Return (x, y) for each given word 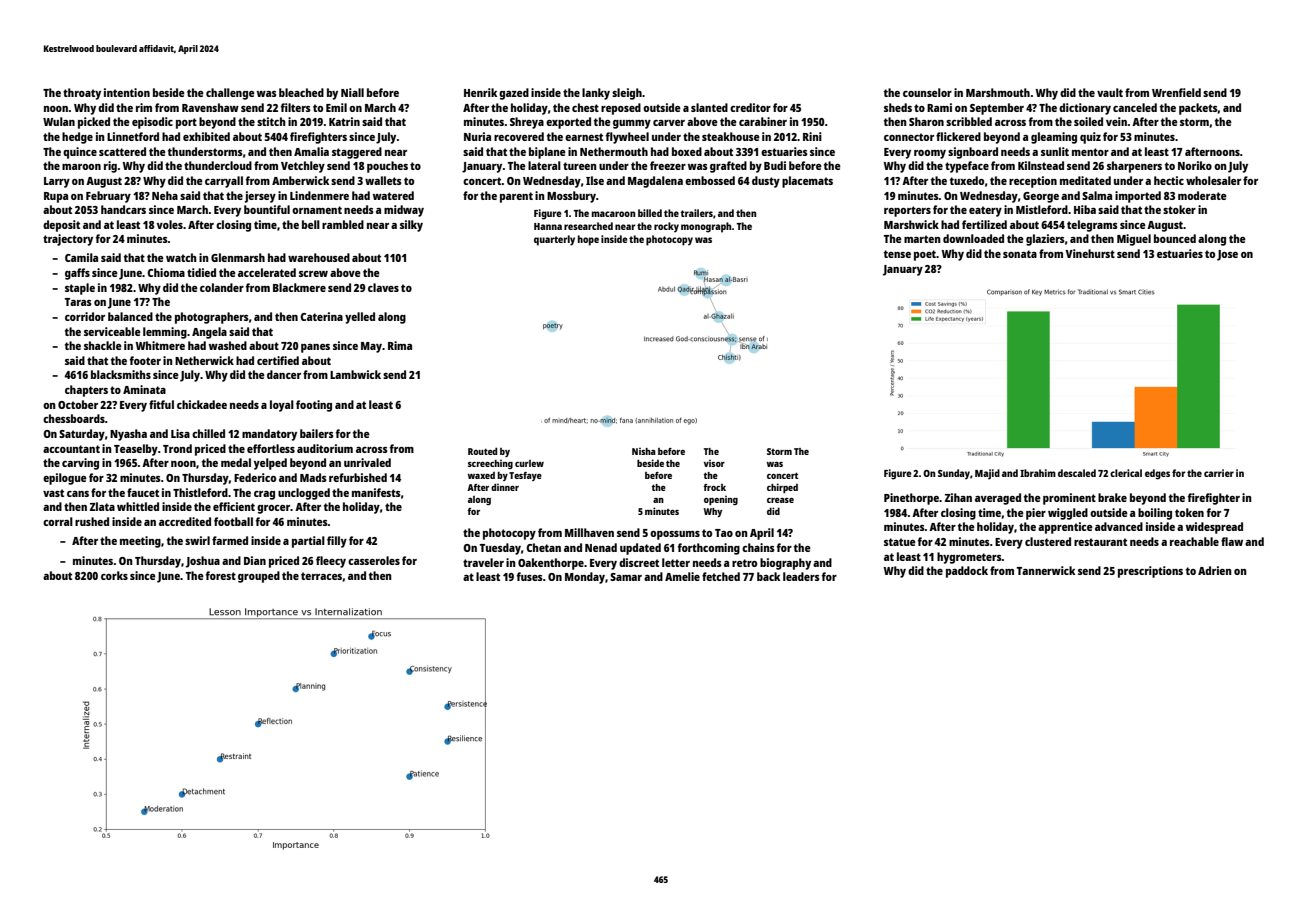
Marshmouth (998, 92)
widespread (1214, 528)
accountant (71, 449)
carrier (1219, 473)
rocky (666, 227)
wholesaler (1213, 180)
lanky (596, 94)
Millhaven (589, 532)
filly (337, 542)
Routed (482, 451)
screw (313, 274)
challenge (230, 94)
